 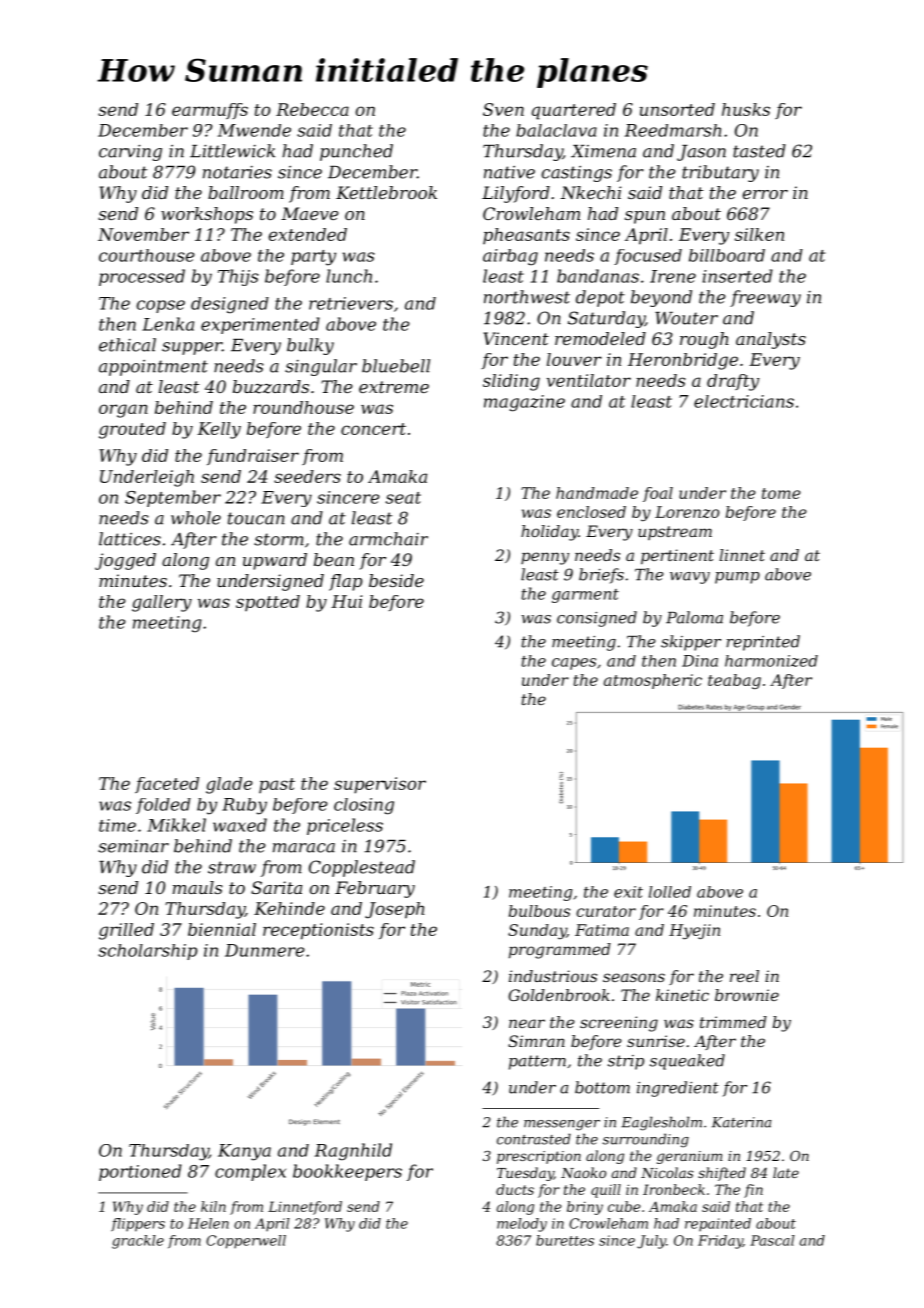 What do you see at coordinates (347, 1172) in the document?
I see `bookkeepers` at bounding box center [347, 1172].
